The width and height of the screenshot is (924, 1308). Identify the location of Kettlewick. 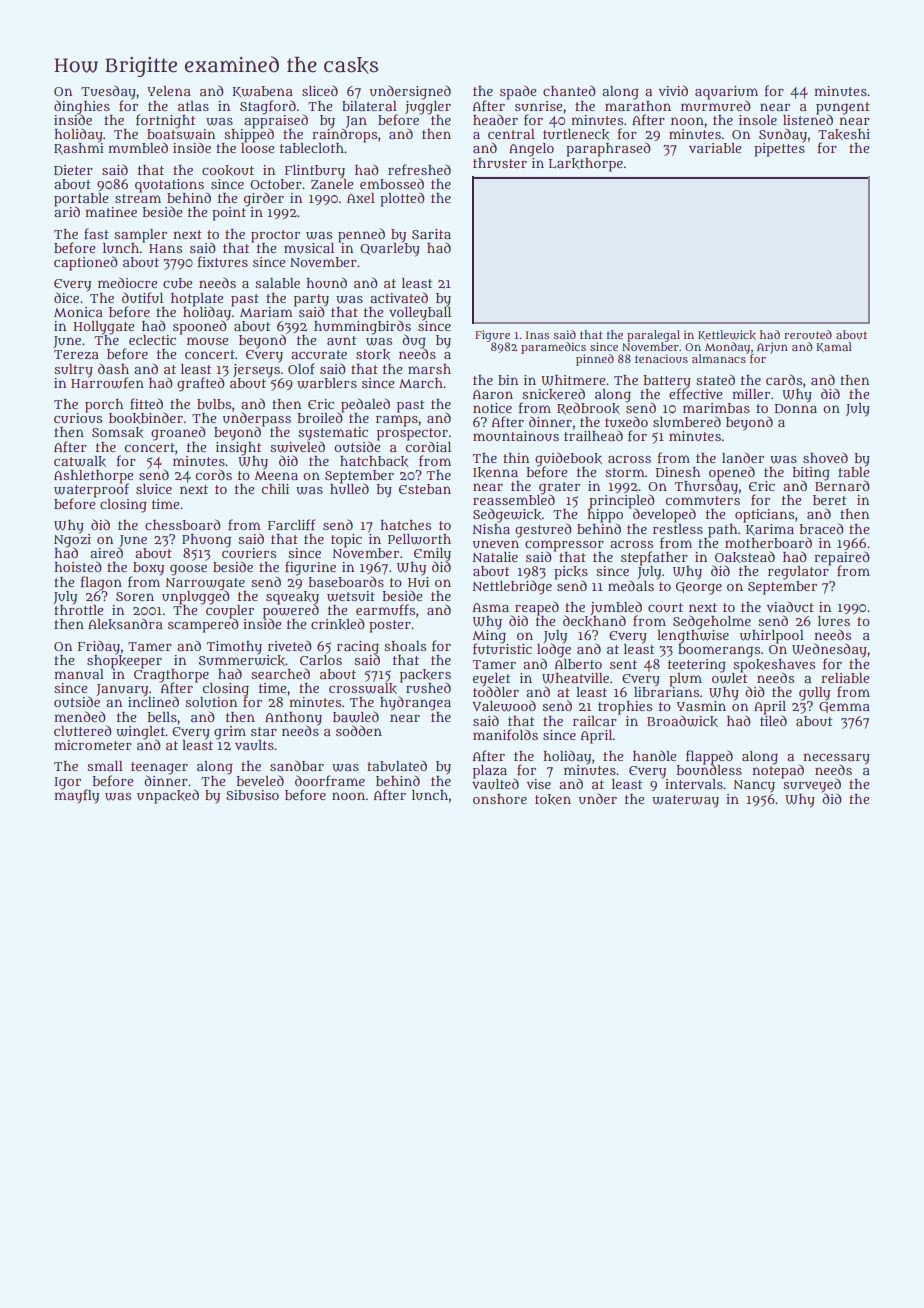
(727, 335).
